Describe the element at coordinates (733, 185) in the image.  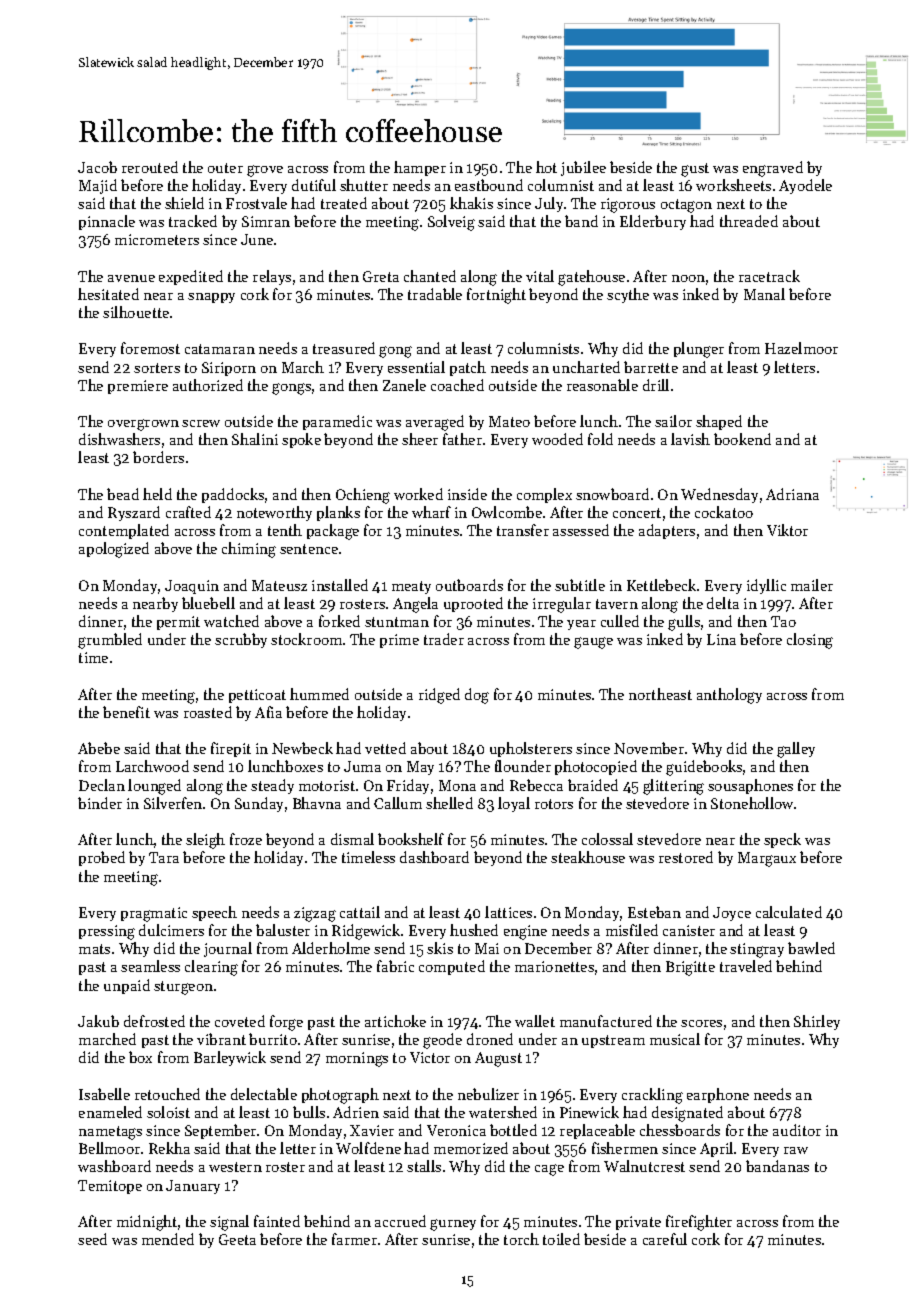
I see `worksheets` at that location.
